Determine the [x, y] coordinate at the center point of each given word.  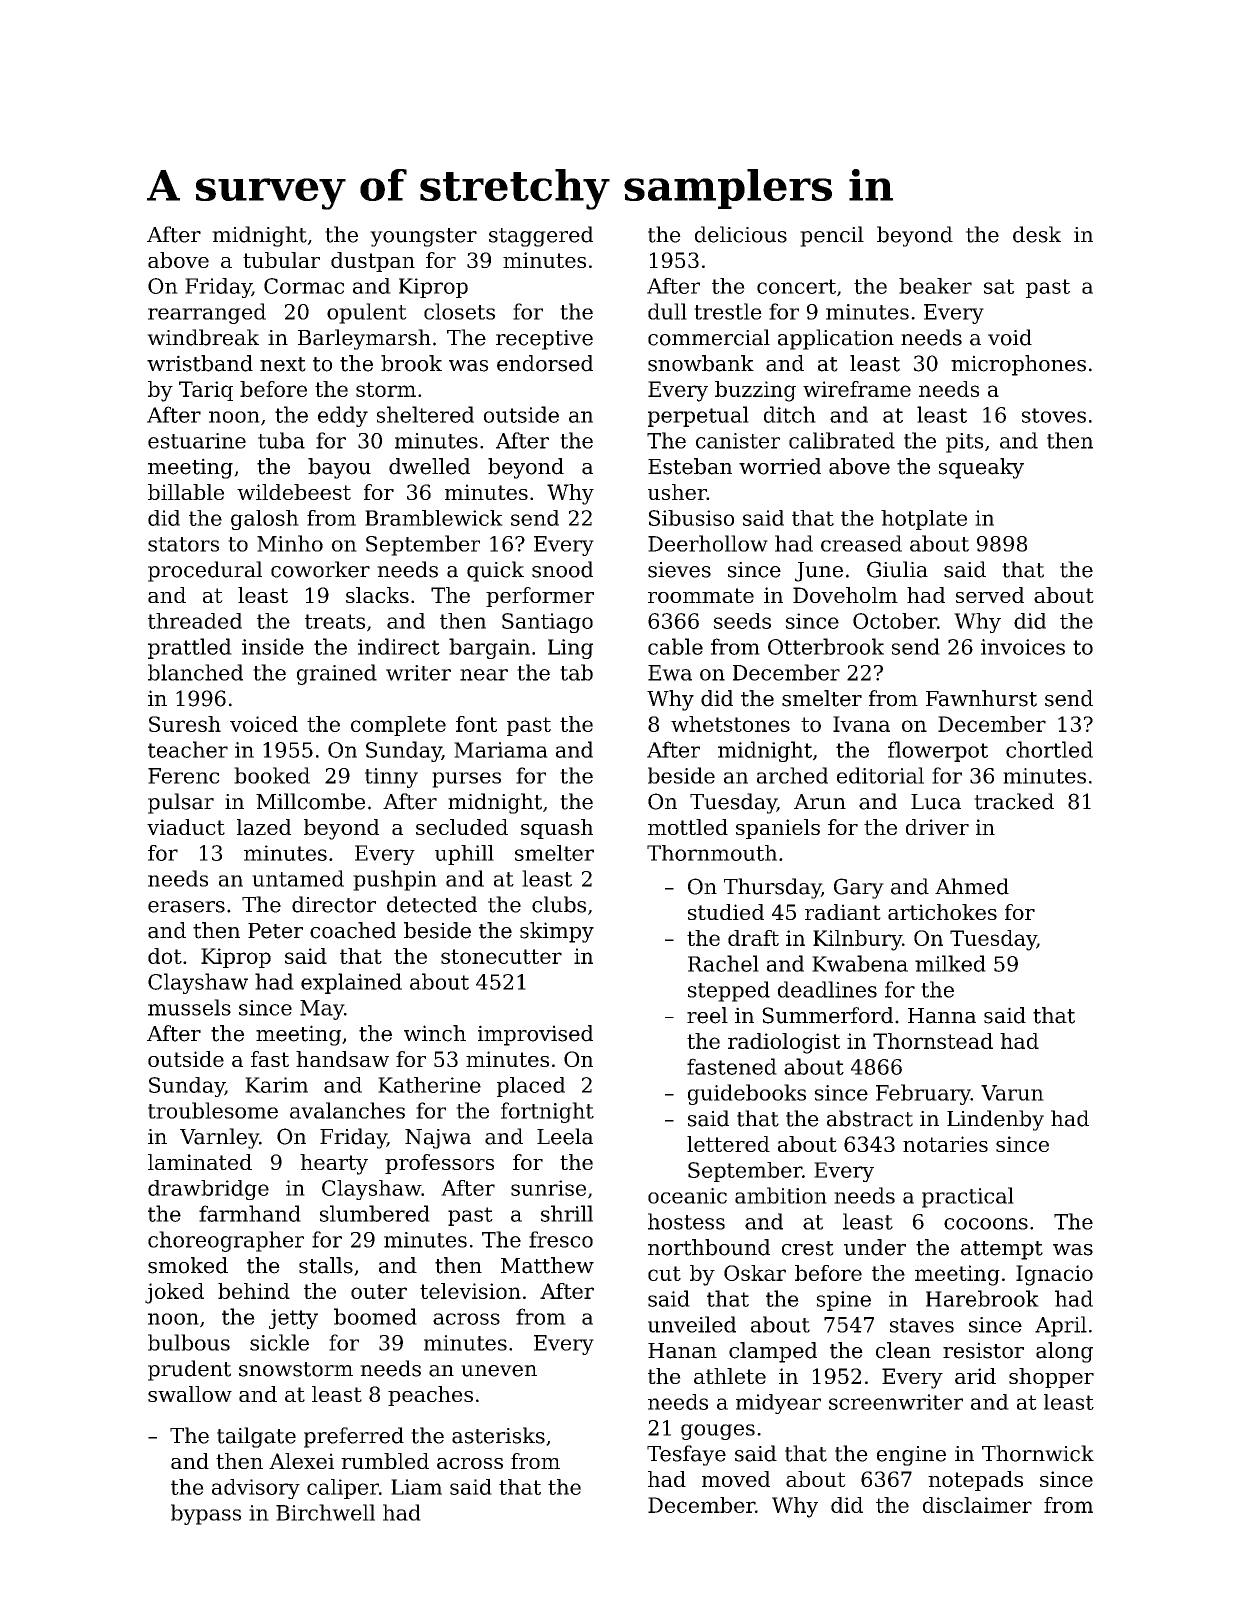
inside [273, 646]
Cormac [304, 286]
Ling [570, 649]
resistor [983, 1350]
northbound [709, 1247]
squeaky [981, 468]
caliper [343, 1489]
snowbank [701, 363]
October [895, 621]
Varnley [219, 1138]
